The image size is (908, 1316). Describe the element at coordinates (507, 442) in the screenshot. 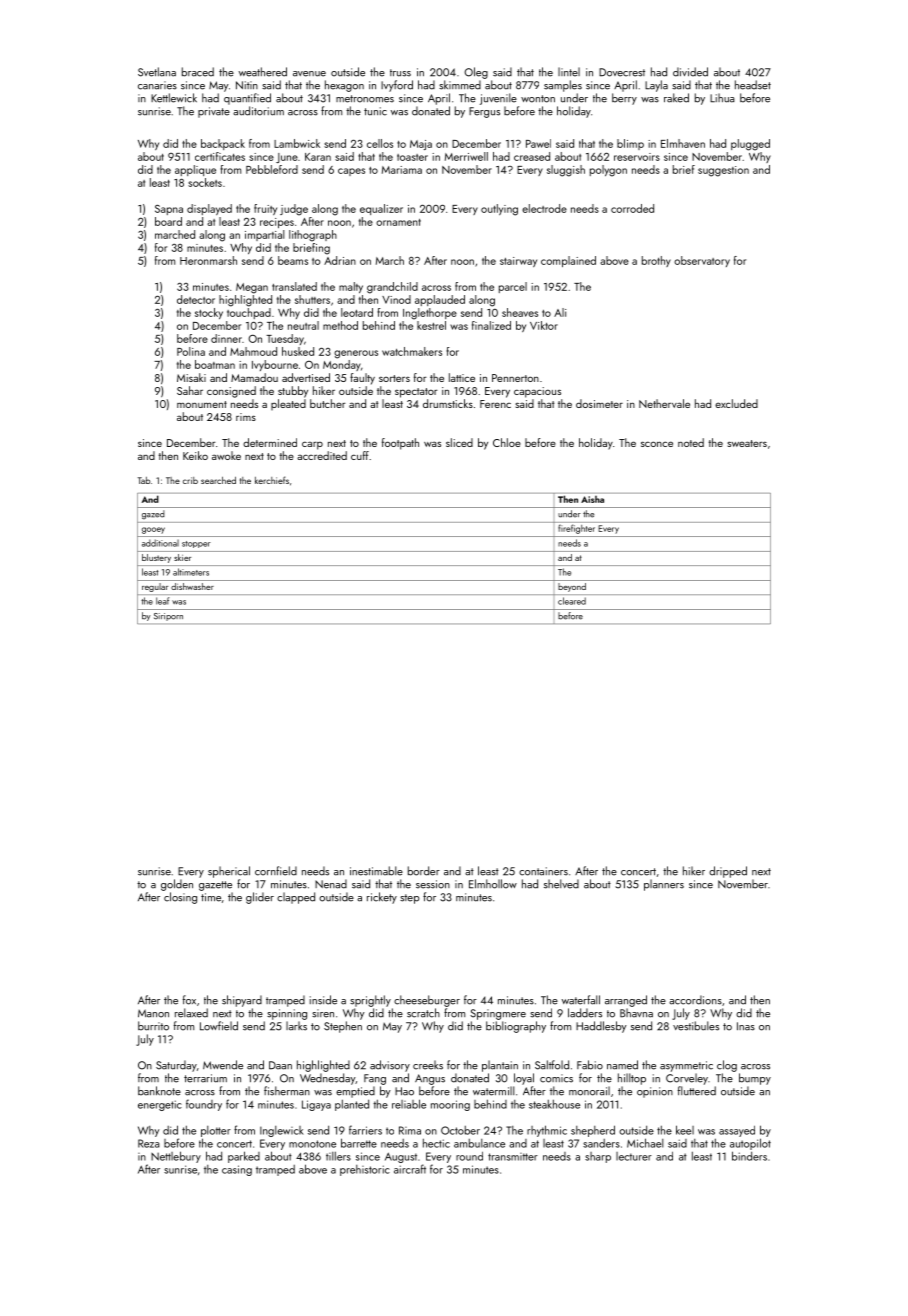

I see `Chloe` at that location.
